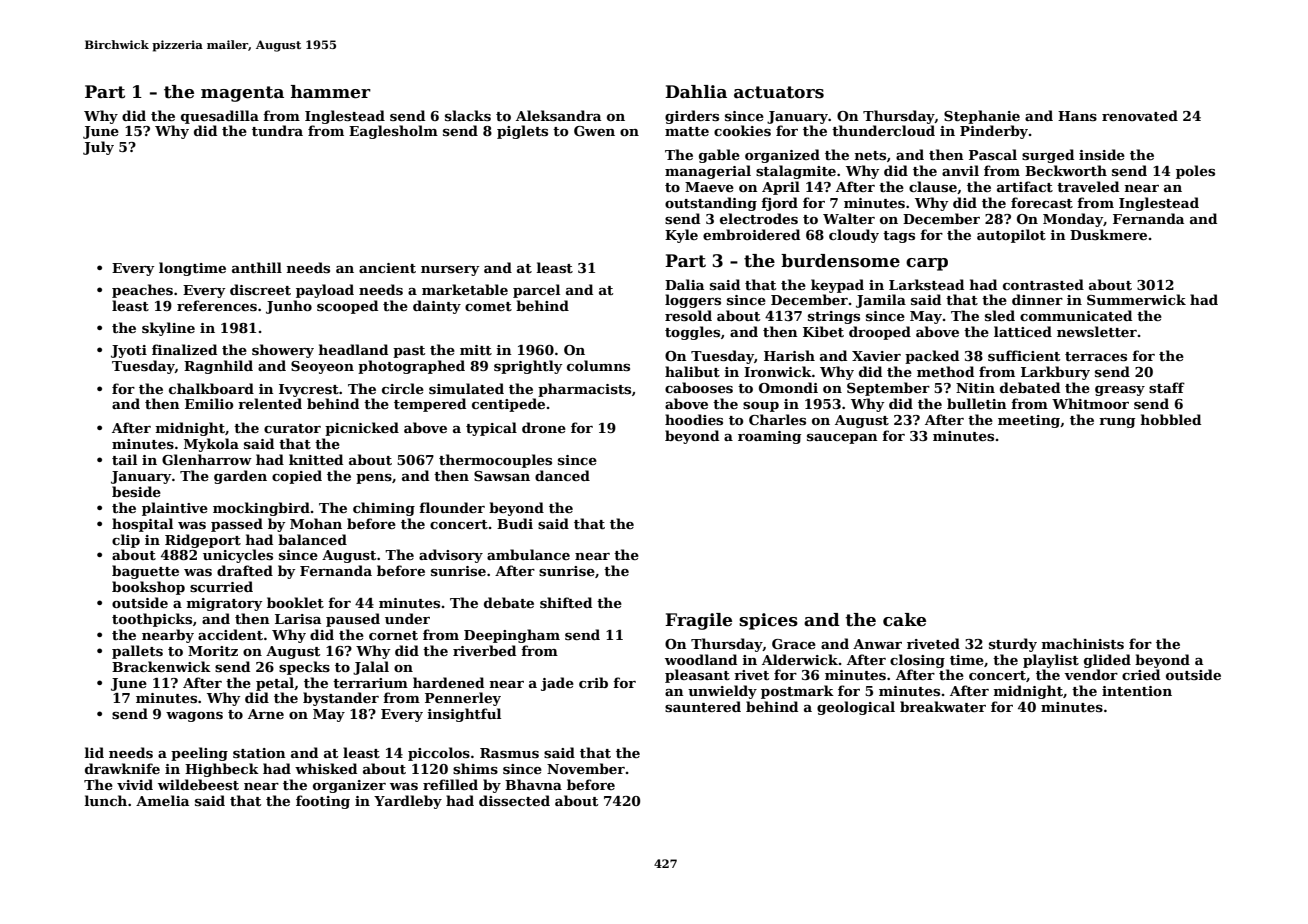 This screenshot has width=1308, height=924. Describe the element at coordinates (856, 708) in the screenshot. I see `geological` at that location.
